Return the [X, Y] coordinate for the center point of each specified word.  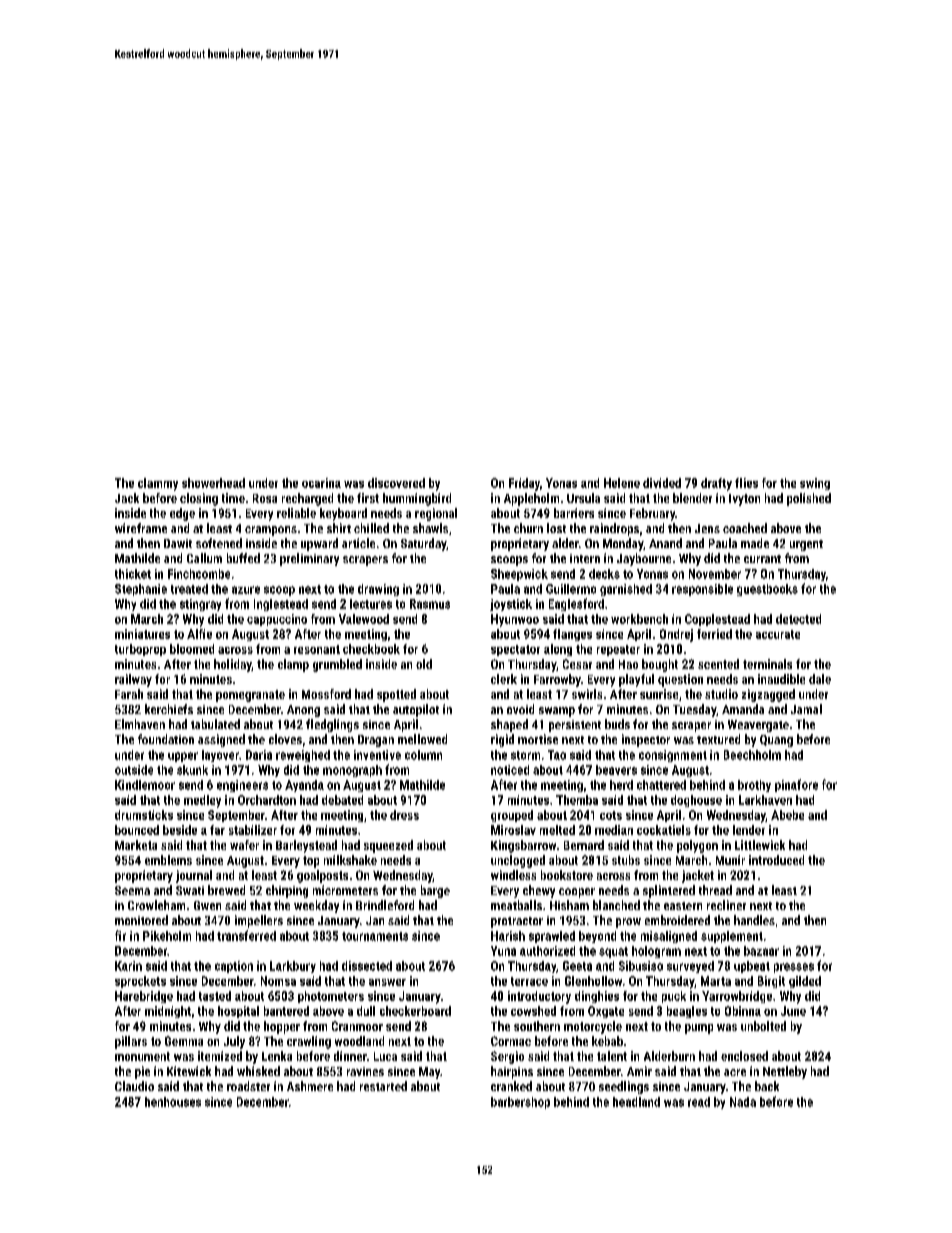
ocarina [321, 483]
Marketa [136, 845]
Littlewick [760, 845]
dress [404, 815]
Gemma [184, 1041]
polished [809, 499]
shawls [430, 528]
